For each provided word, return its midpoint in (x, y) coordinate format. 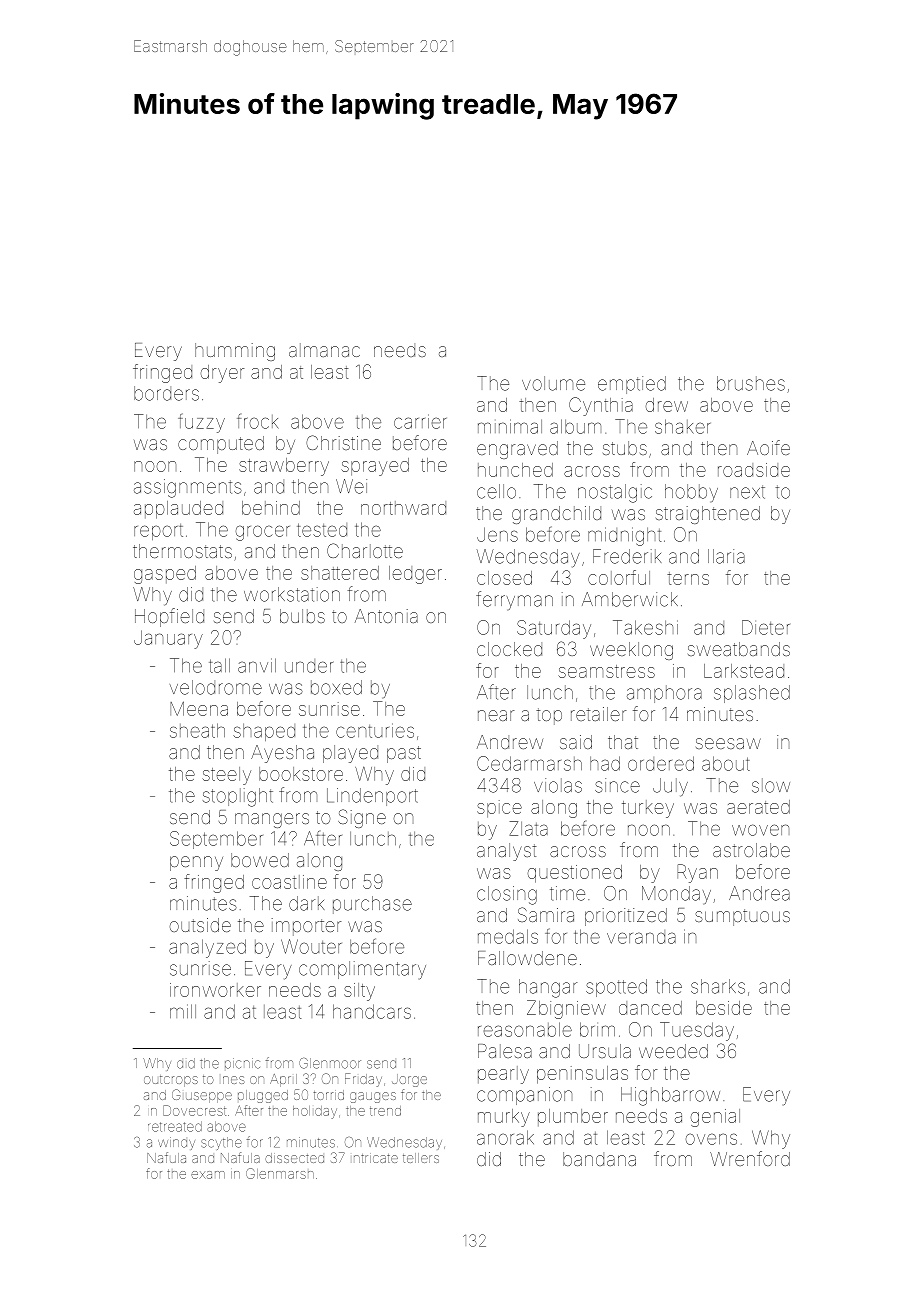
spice (499, 809)
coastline (289, 882)
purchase (372, 905)
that (623, 742)
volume (553, 383)
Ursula (605, 1051)
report (158, 532)
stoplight (238, 797)
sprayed (375, 467)
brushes (751, 383)
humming (235, 352)
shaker (682, 426)
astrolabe (751, 850)
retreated (175, 1126)
